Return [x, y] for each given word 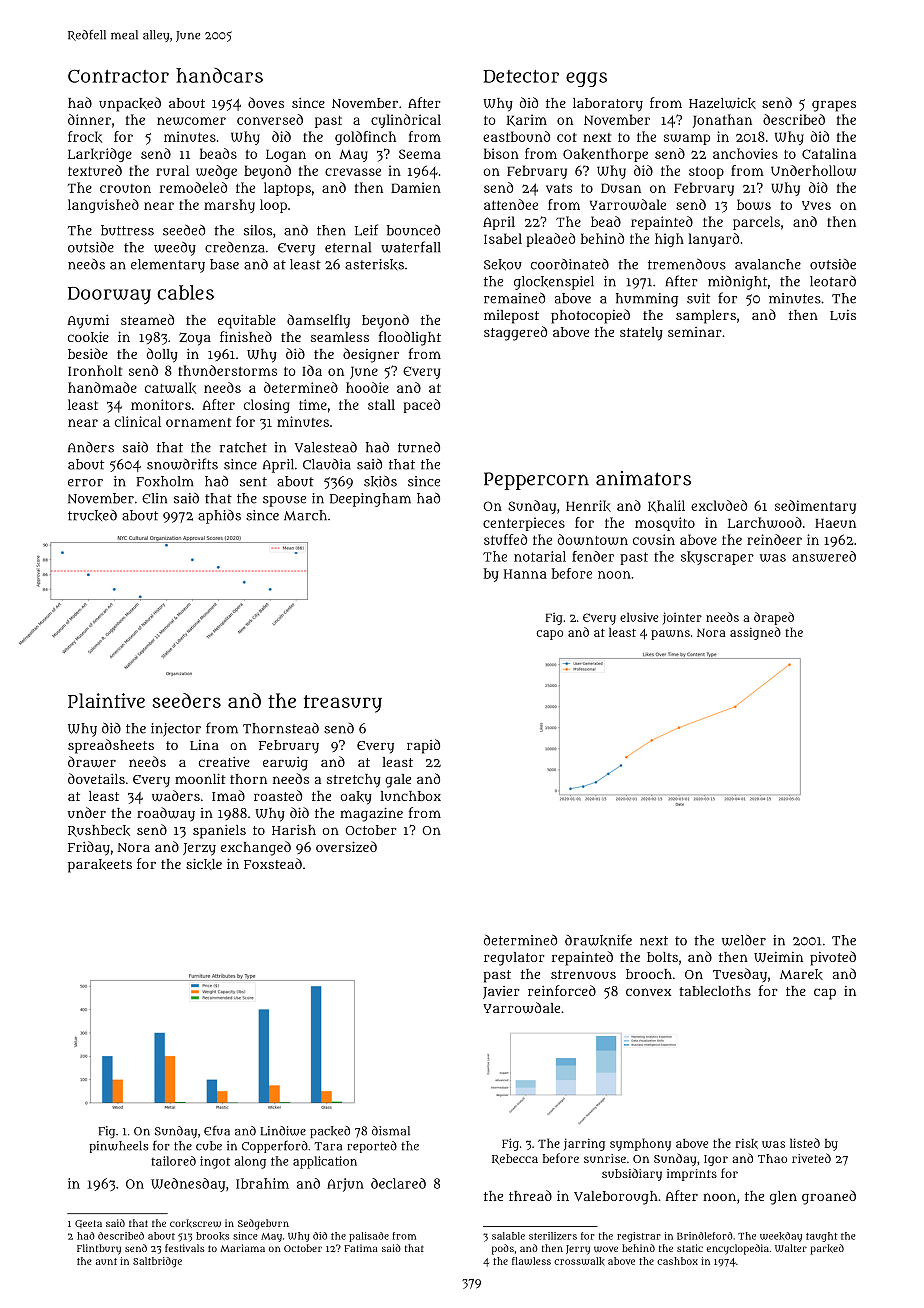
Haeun [835, 523]
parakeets [100, 866]
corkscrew [195, 1223]
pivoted [833, 958]
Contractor [118, 76]
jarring [584, 1144]
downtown [593, 539]
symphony [640, 1144]
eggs [586, 79]
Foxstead [273, 863]
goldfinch [365, 138]
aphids [219, 517]
